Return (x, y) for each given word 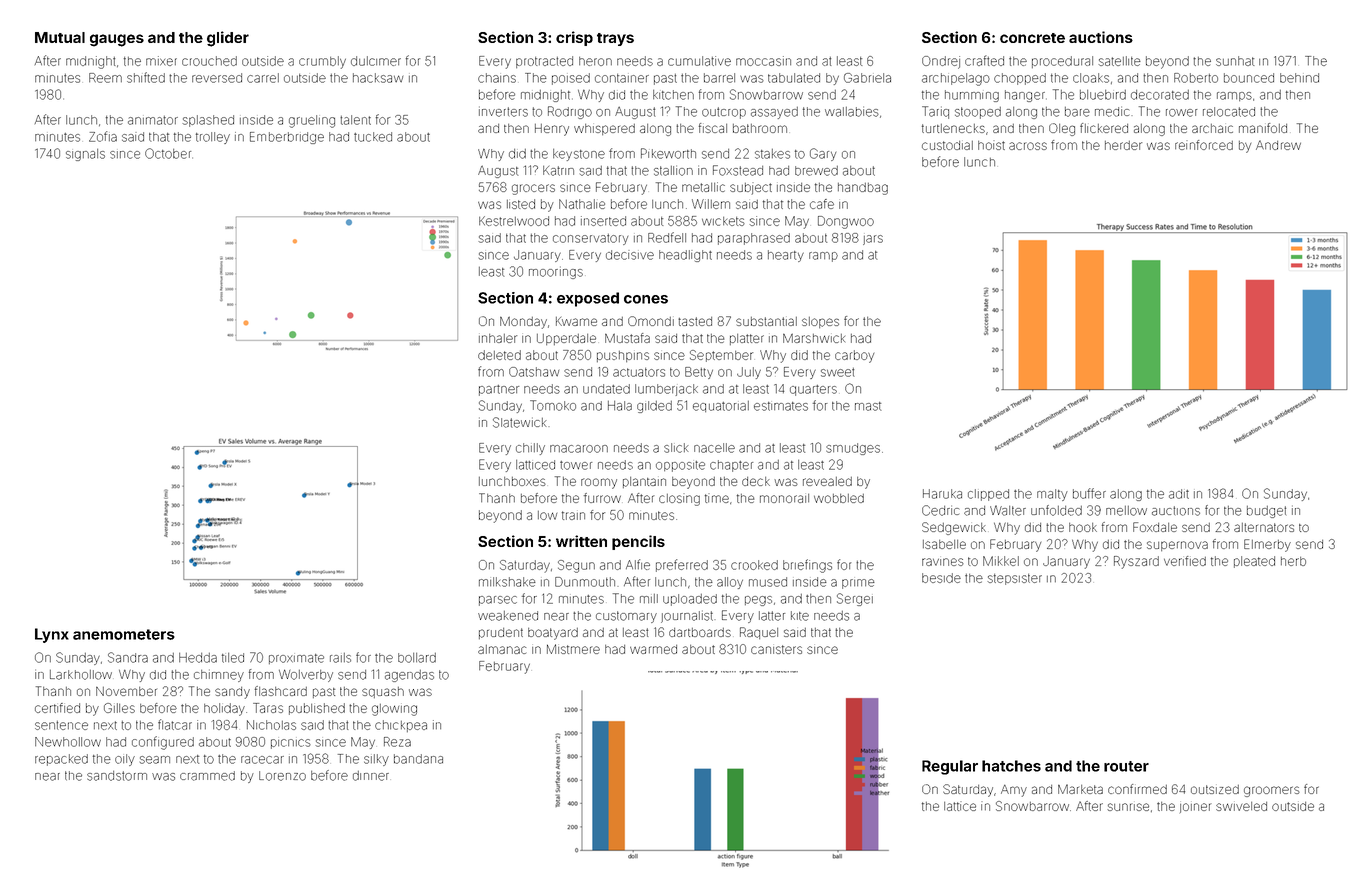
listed (521, 204)
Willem (711, 204)
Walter (1008, 510)
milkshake (507, 582)
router (1126, 766)
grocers (533, 189)
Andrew (1278, 145)
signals (85, 155)
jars (873, 240)
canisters (776, 649)
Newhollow (68, 742)
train (573, 515)
